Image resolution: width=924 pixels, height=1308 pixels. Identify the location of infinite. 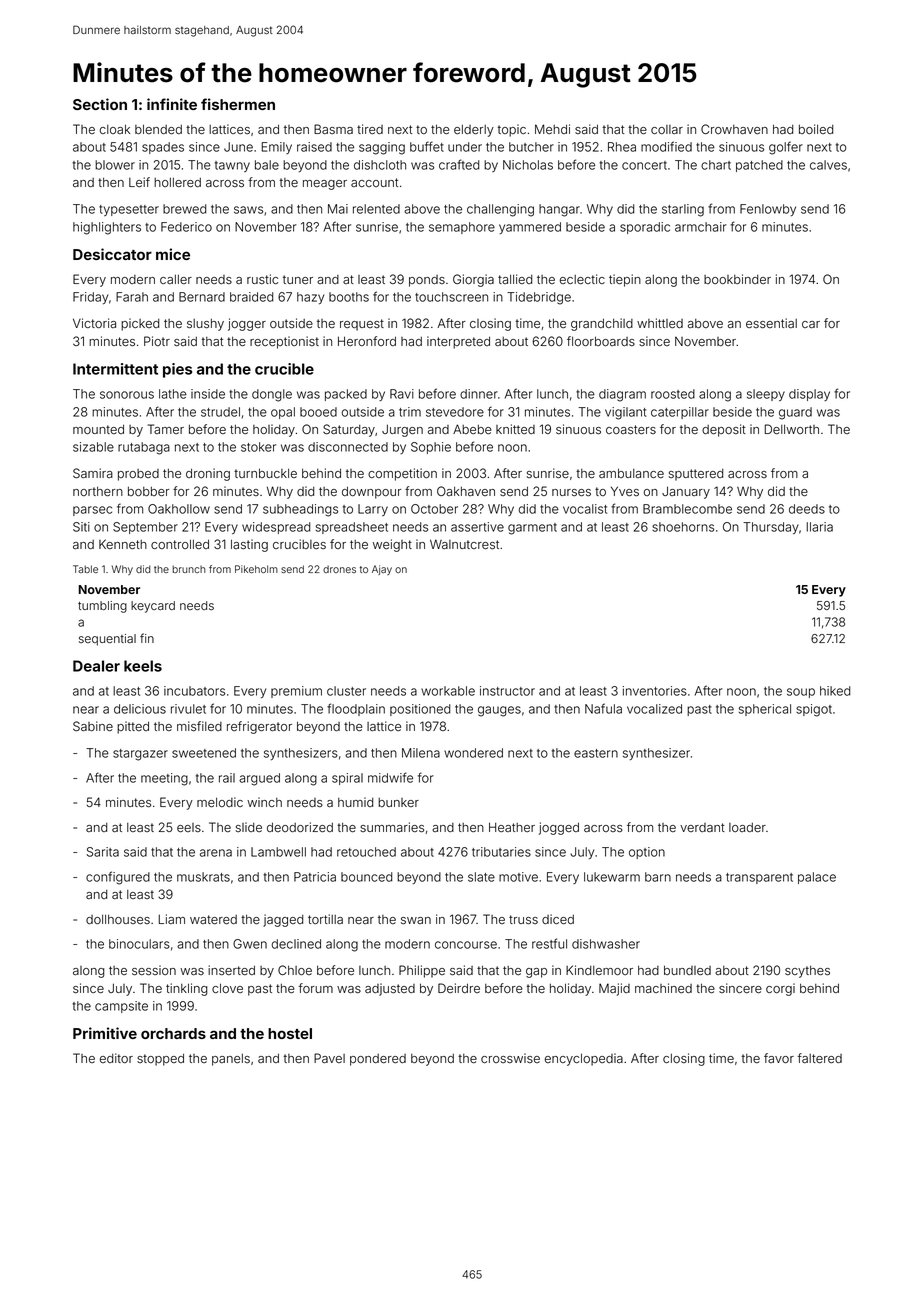
(172, 104).
